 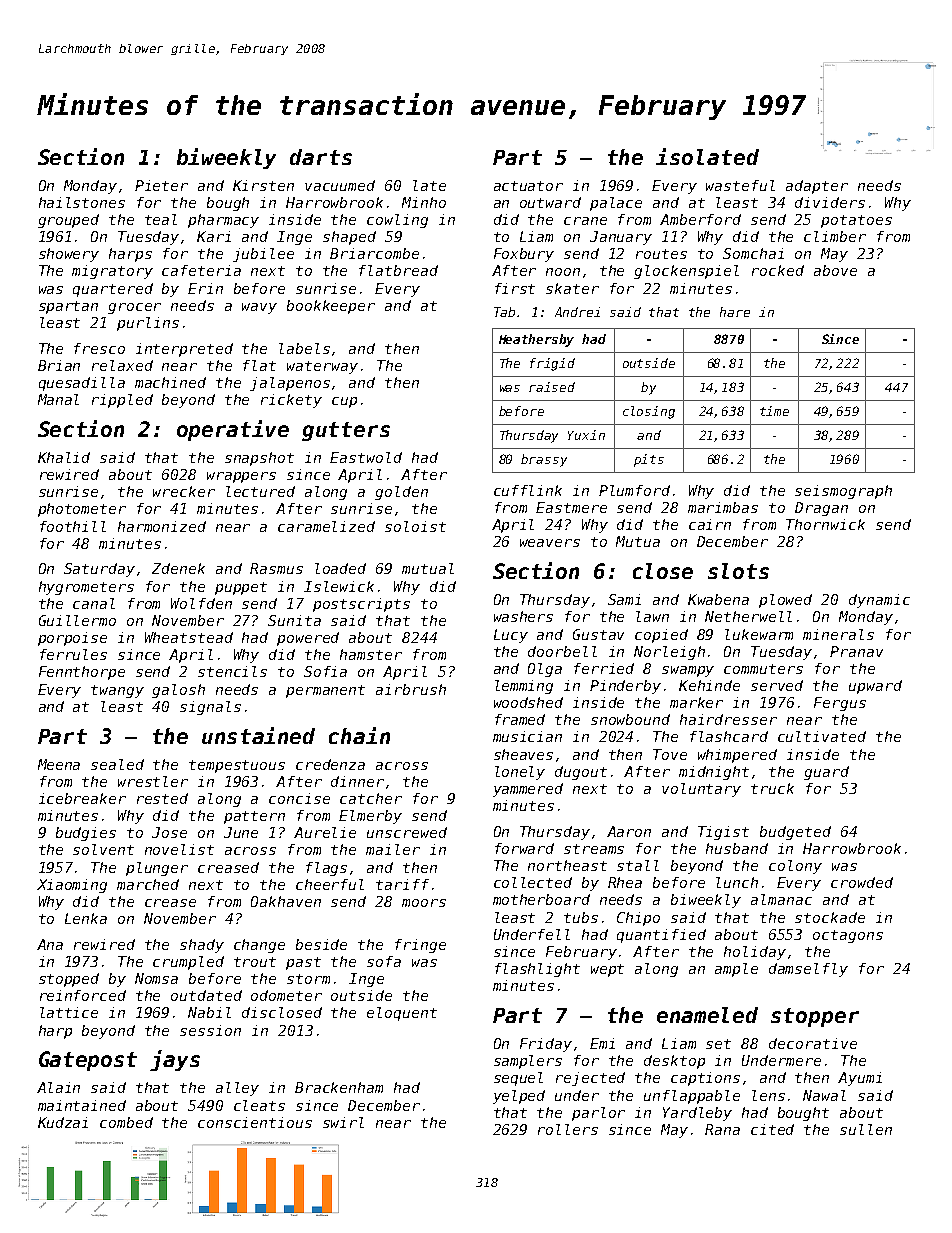 I want to click on hailstones, so click(x=82, y=202).
